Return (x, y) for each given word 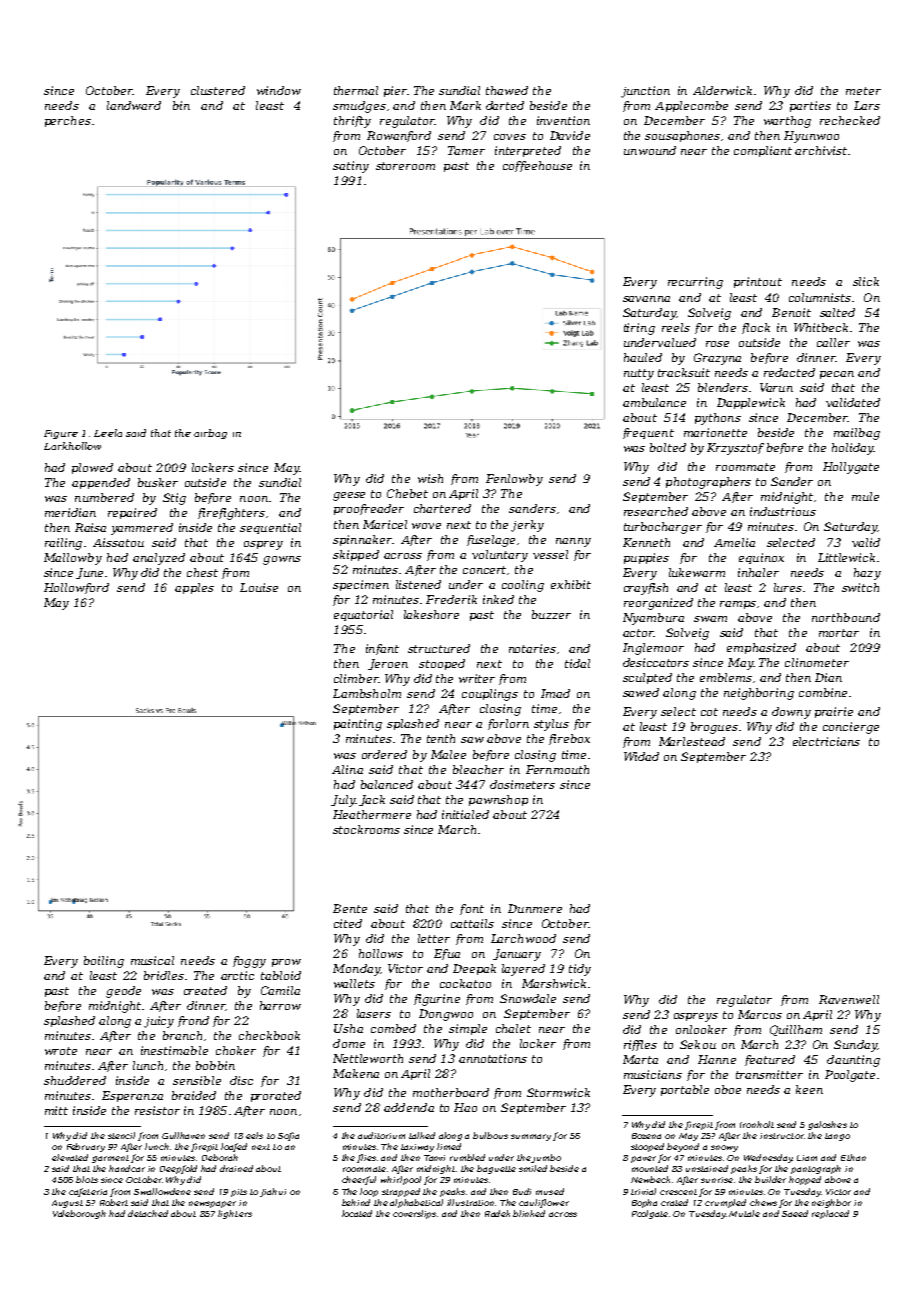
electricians (826, 741)
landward (134, 105)
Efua (447, 954)
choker (236, 1050)
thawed (507, 90)
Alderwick (722, 90)
